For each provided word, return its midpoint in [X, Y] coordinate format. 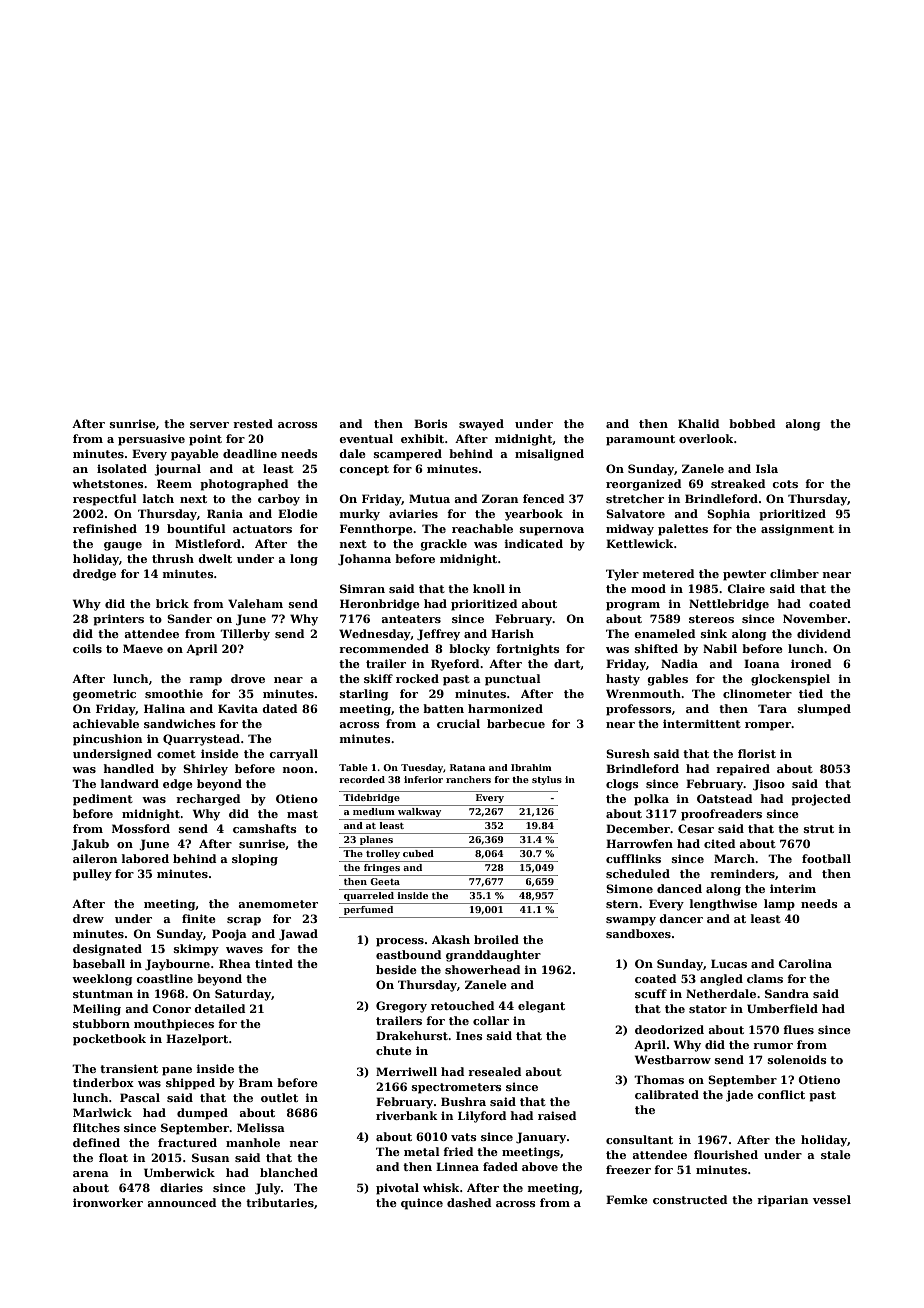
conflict [781, 1094]
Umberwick [179, 1172]
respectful [105, 500]
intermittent [702, 723]
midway [630, 530]
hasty [623, 680]
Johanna [364, 560]
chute [394, 1050]
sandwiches [180, 723]
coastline [164, 978]
